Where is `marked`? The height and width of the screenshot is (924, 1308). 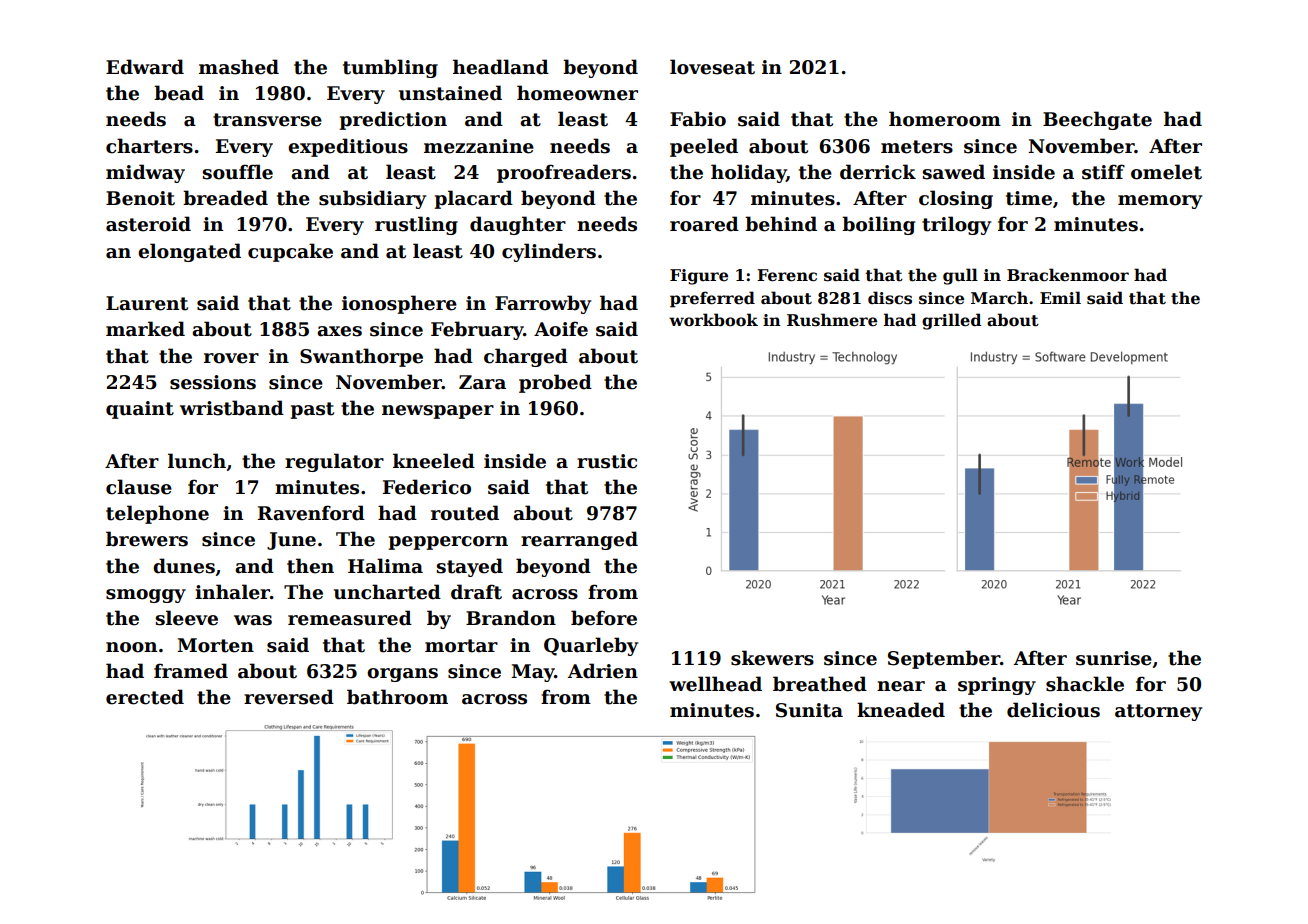
marked is located at coordinates (145, 329).
